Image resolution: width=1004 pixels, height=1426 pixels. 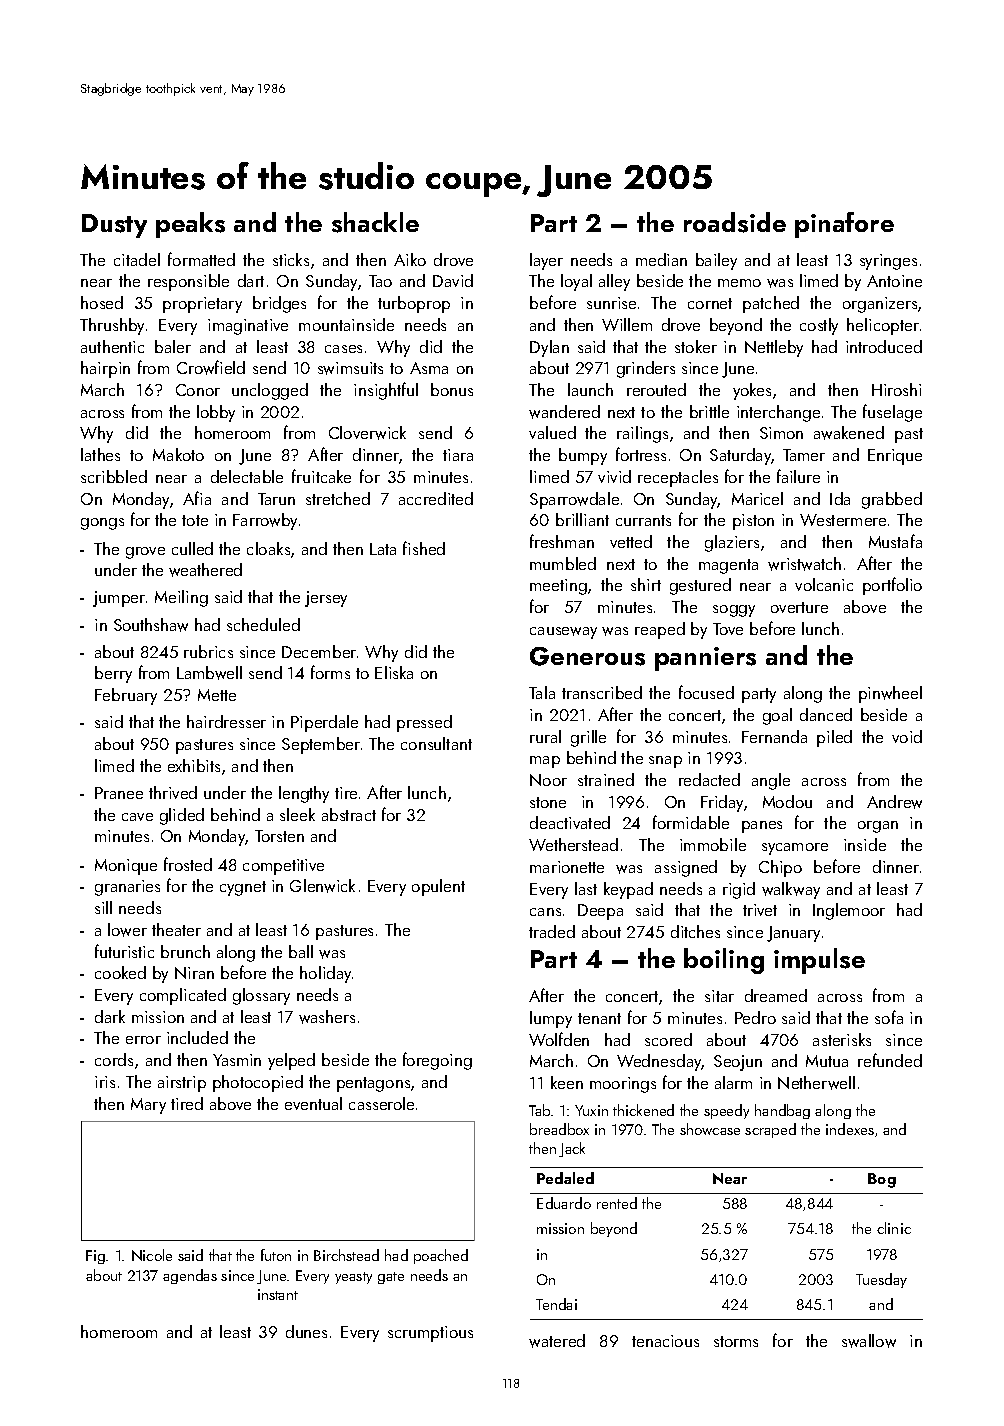 What do you see at coordinates (190, 225) in the screenshot?
I see `peaks` at bounding box center [190, 225].
